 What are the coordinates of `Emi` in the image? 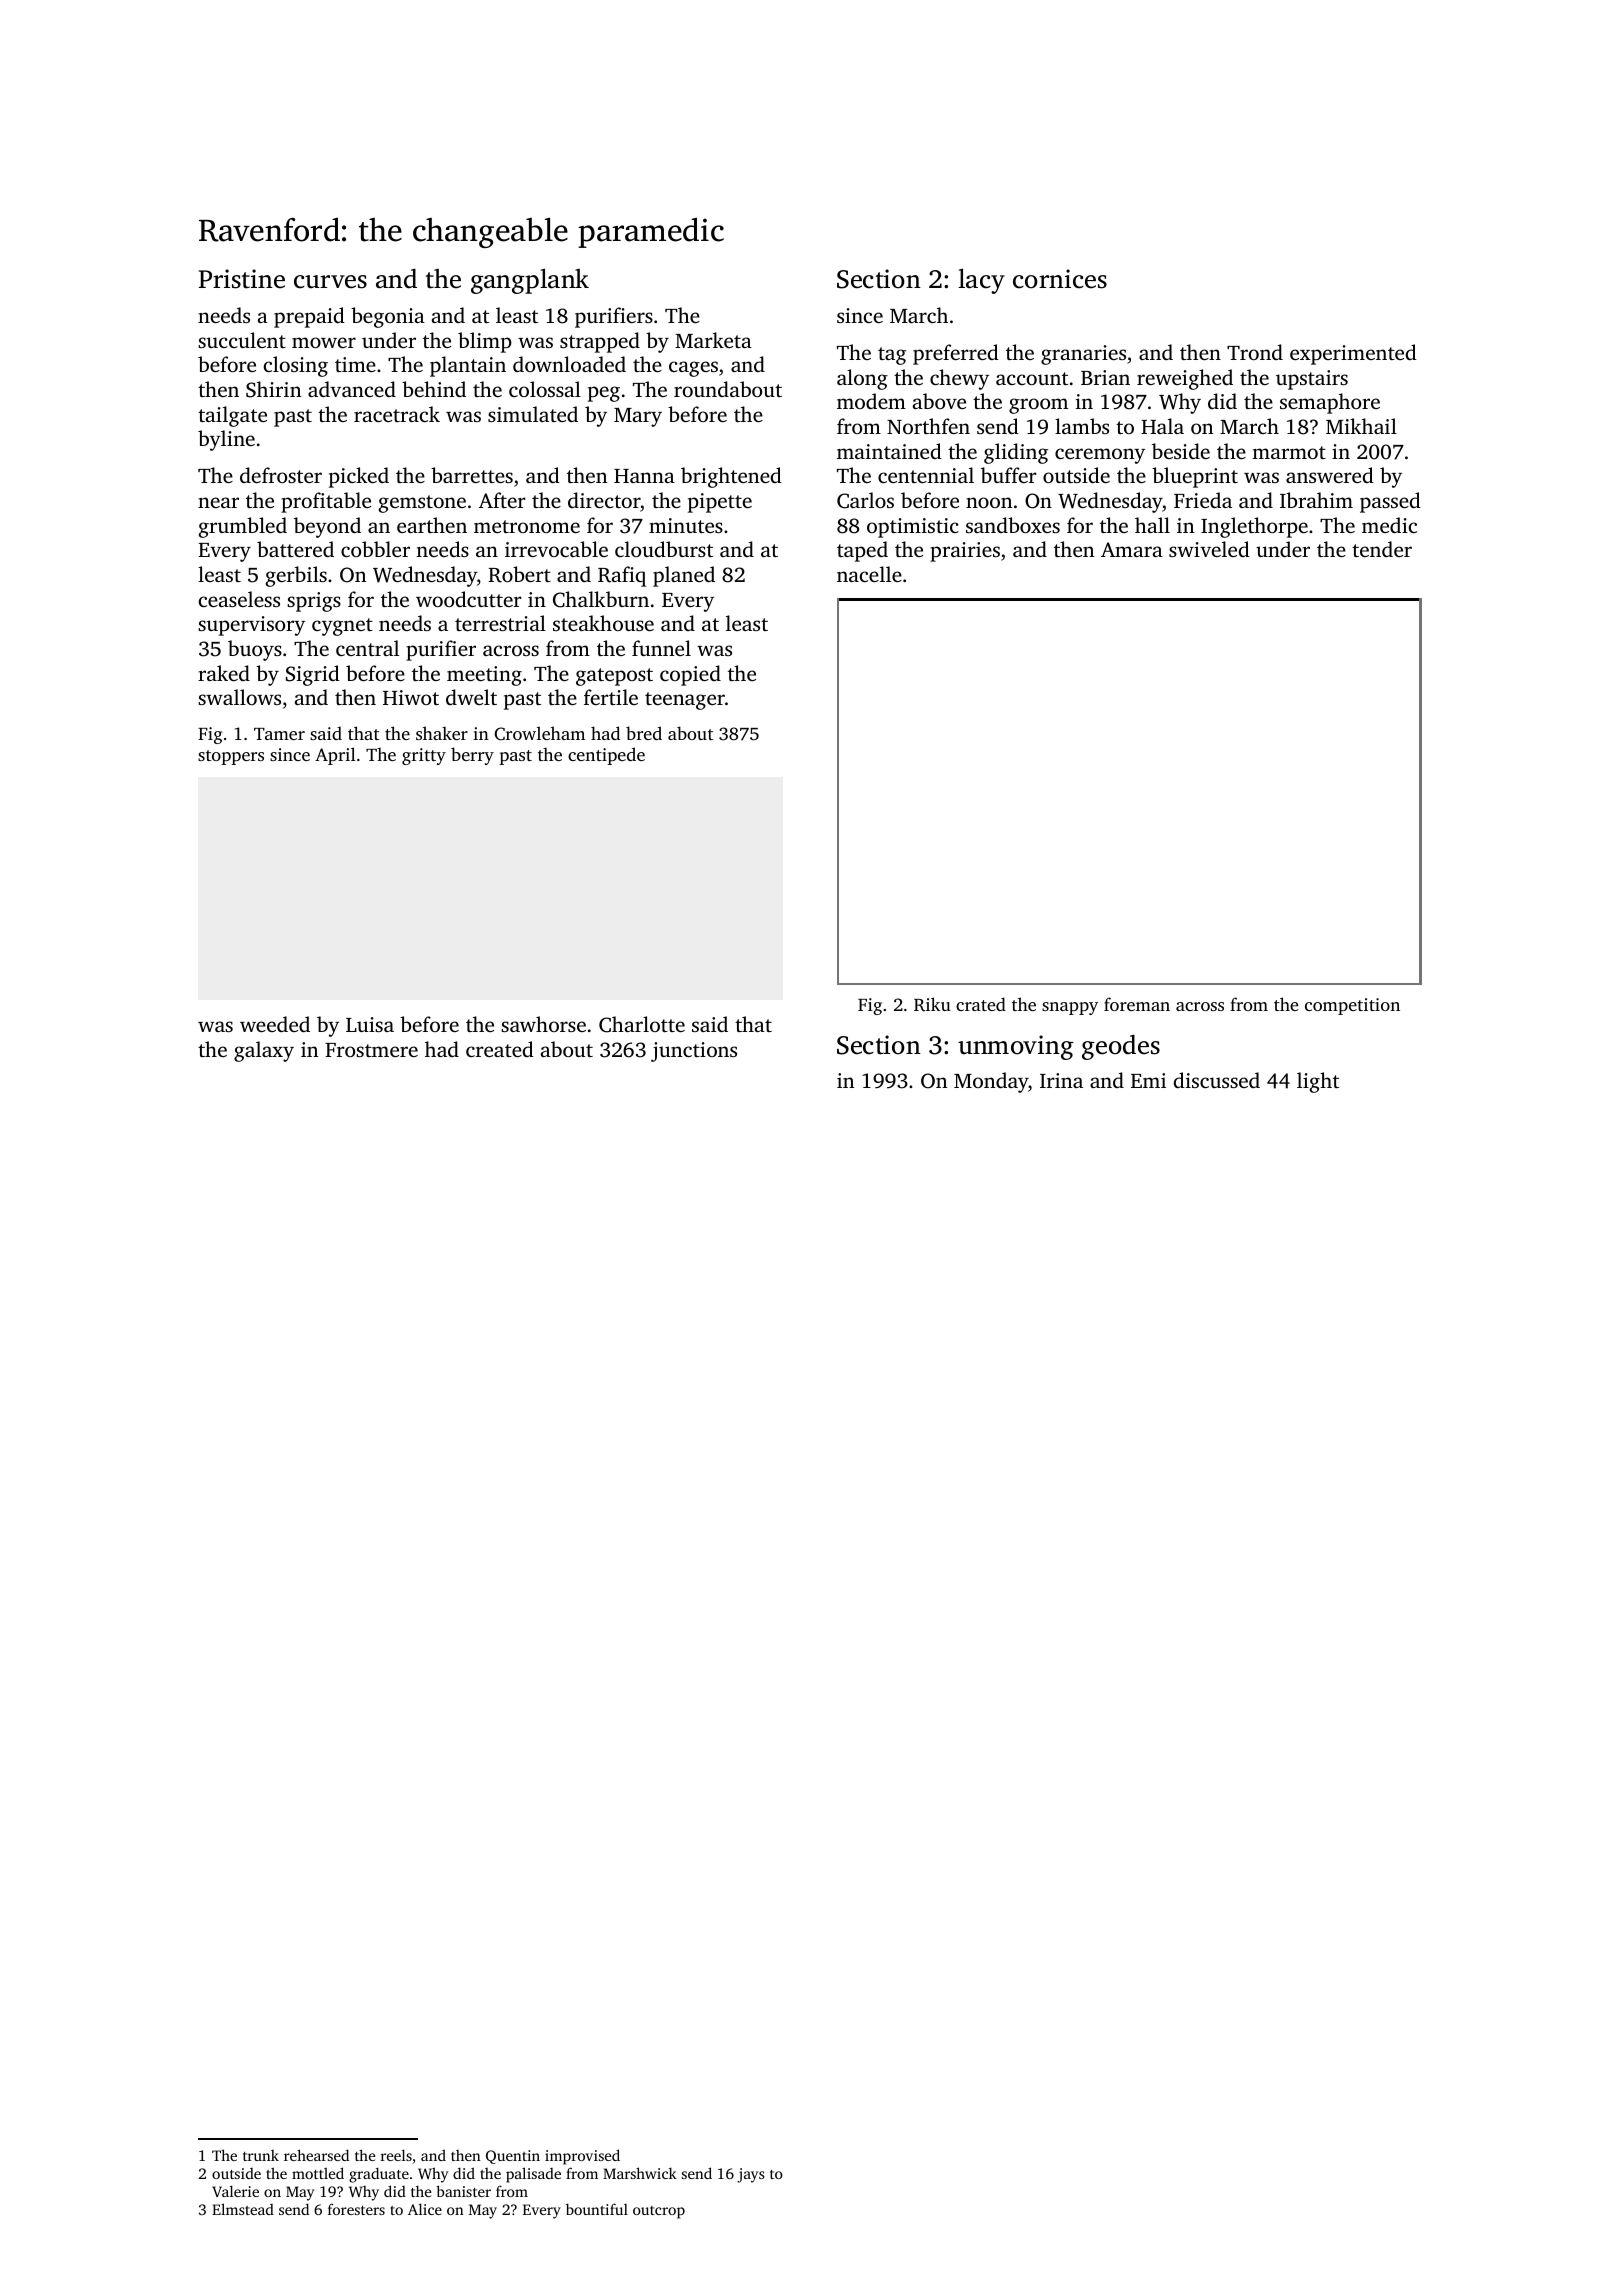 It's located at (1148, 1080).
